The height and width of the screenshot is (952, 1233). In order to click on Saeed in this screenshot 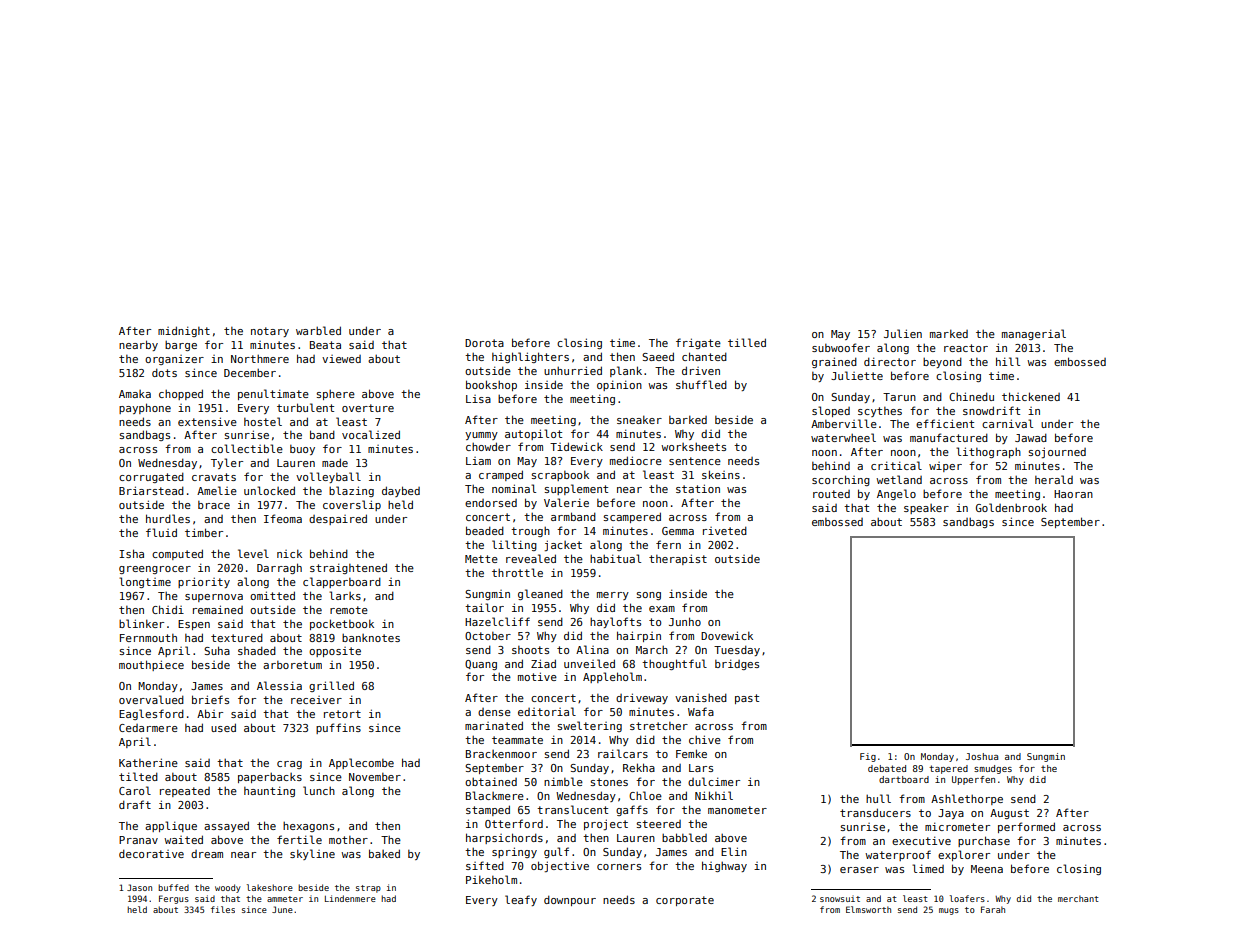, I will do `click(658, 356)`.
